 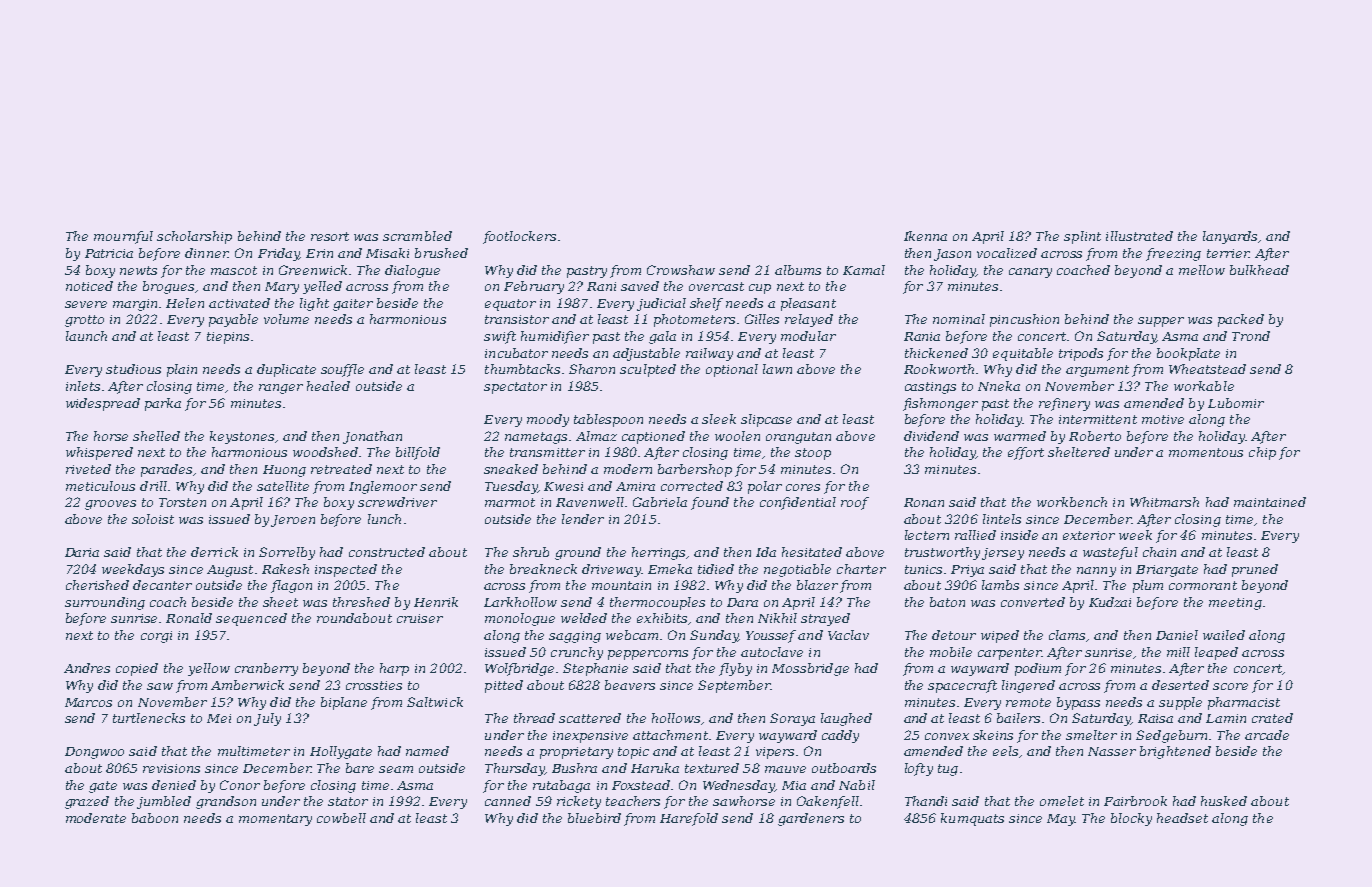 What do you see at coordinates (168, 287) in the screenshot?
I see `brogues` at bounding box center [168, 287].
